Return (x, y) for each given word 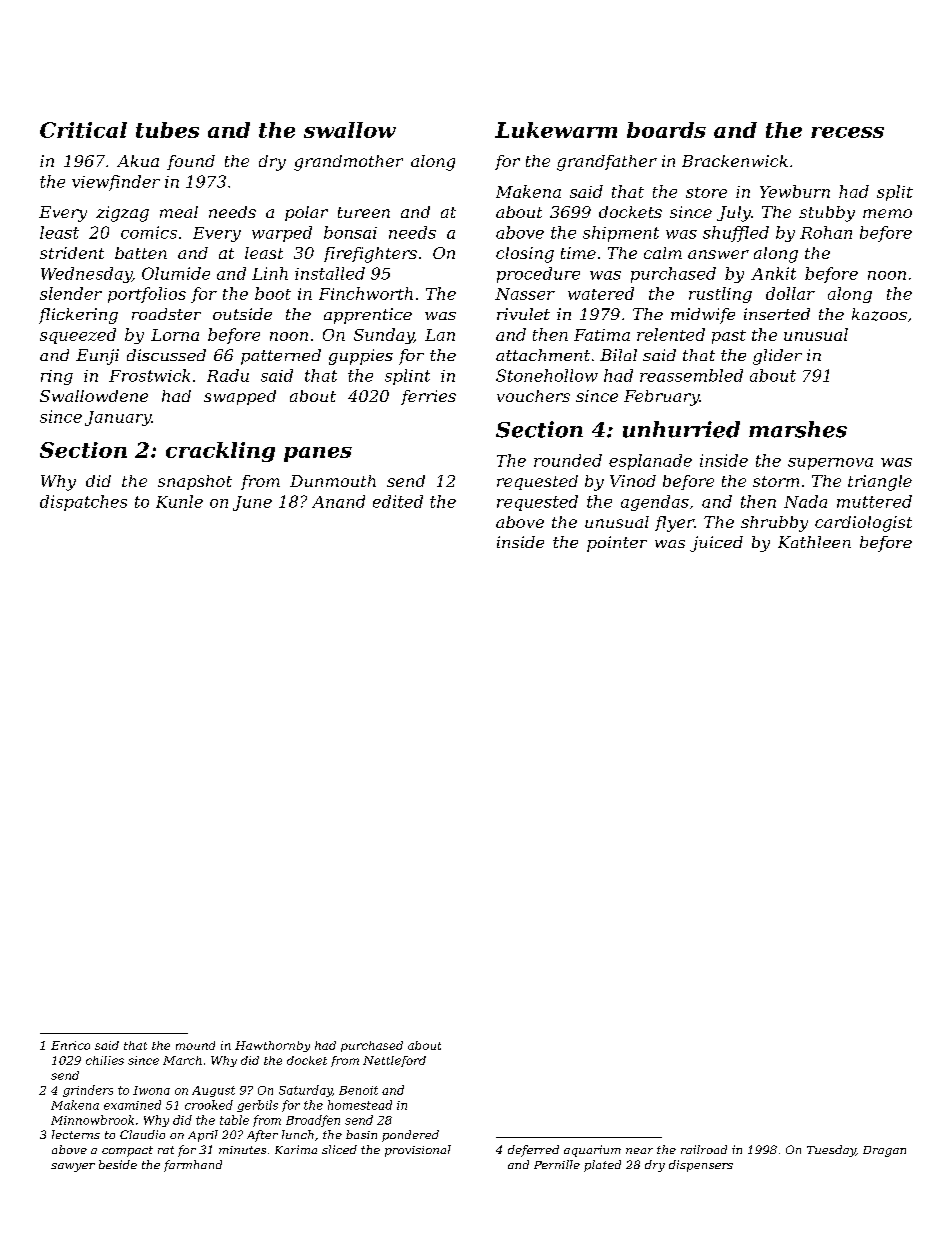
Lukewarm (556, 130)
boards (666, 130)
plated (602, 1166)
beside (118, 1164)
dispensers (701, 1166)
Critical (83, 130)
